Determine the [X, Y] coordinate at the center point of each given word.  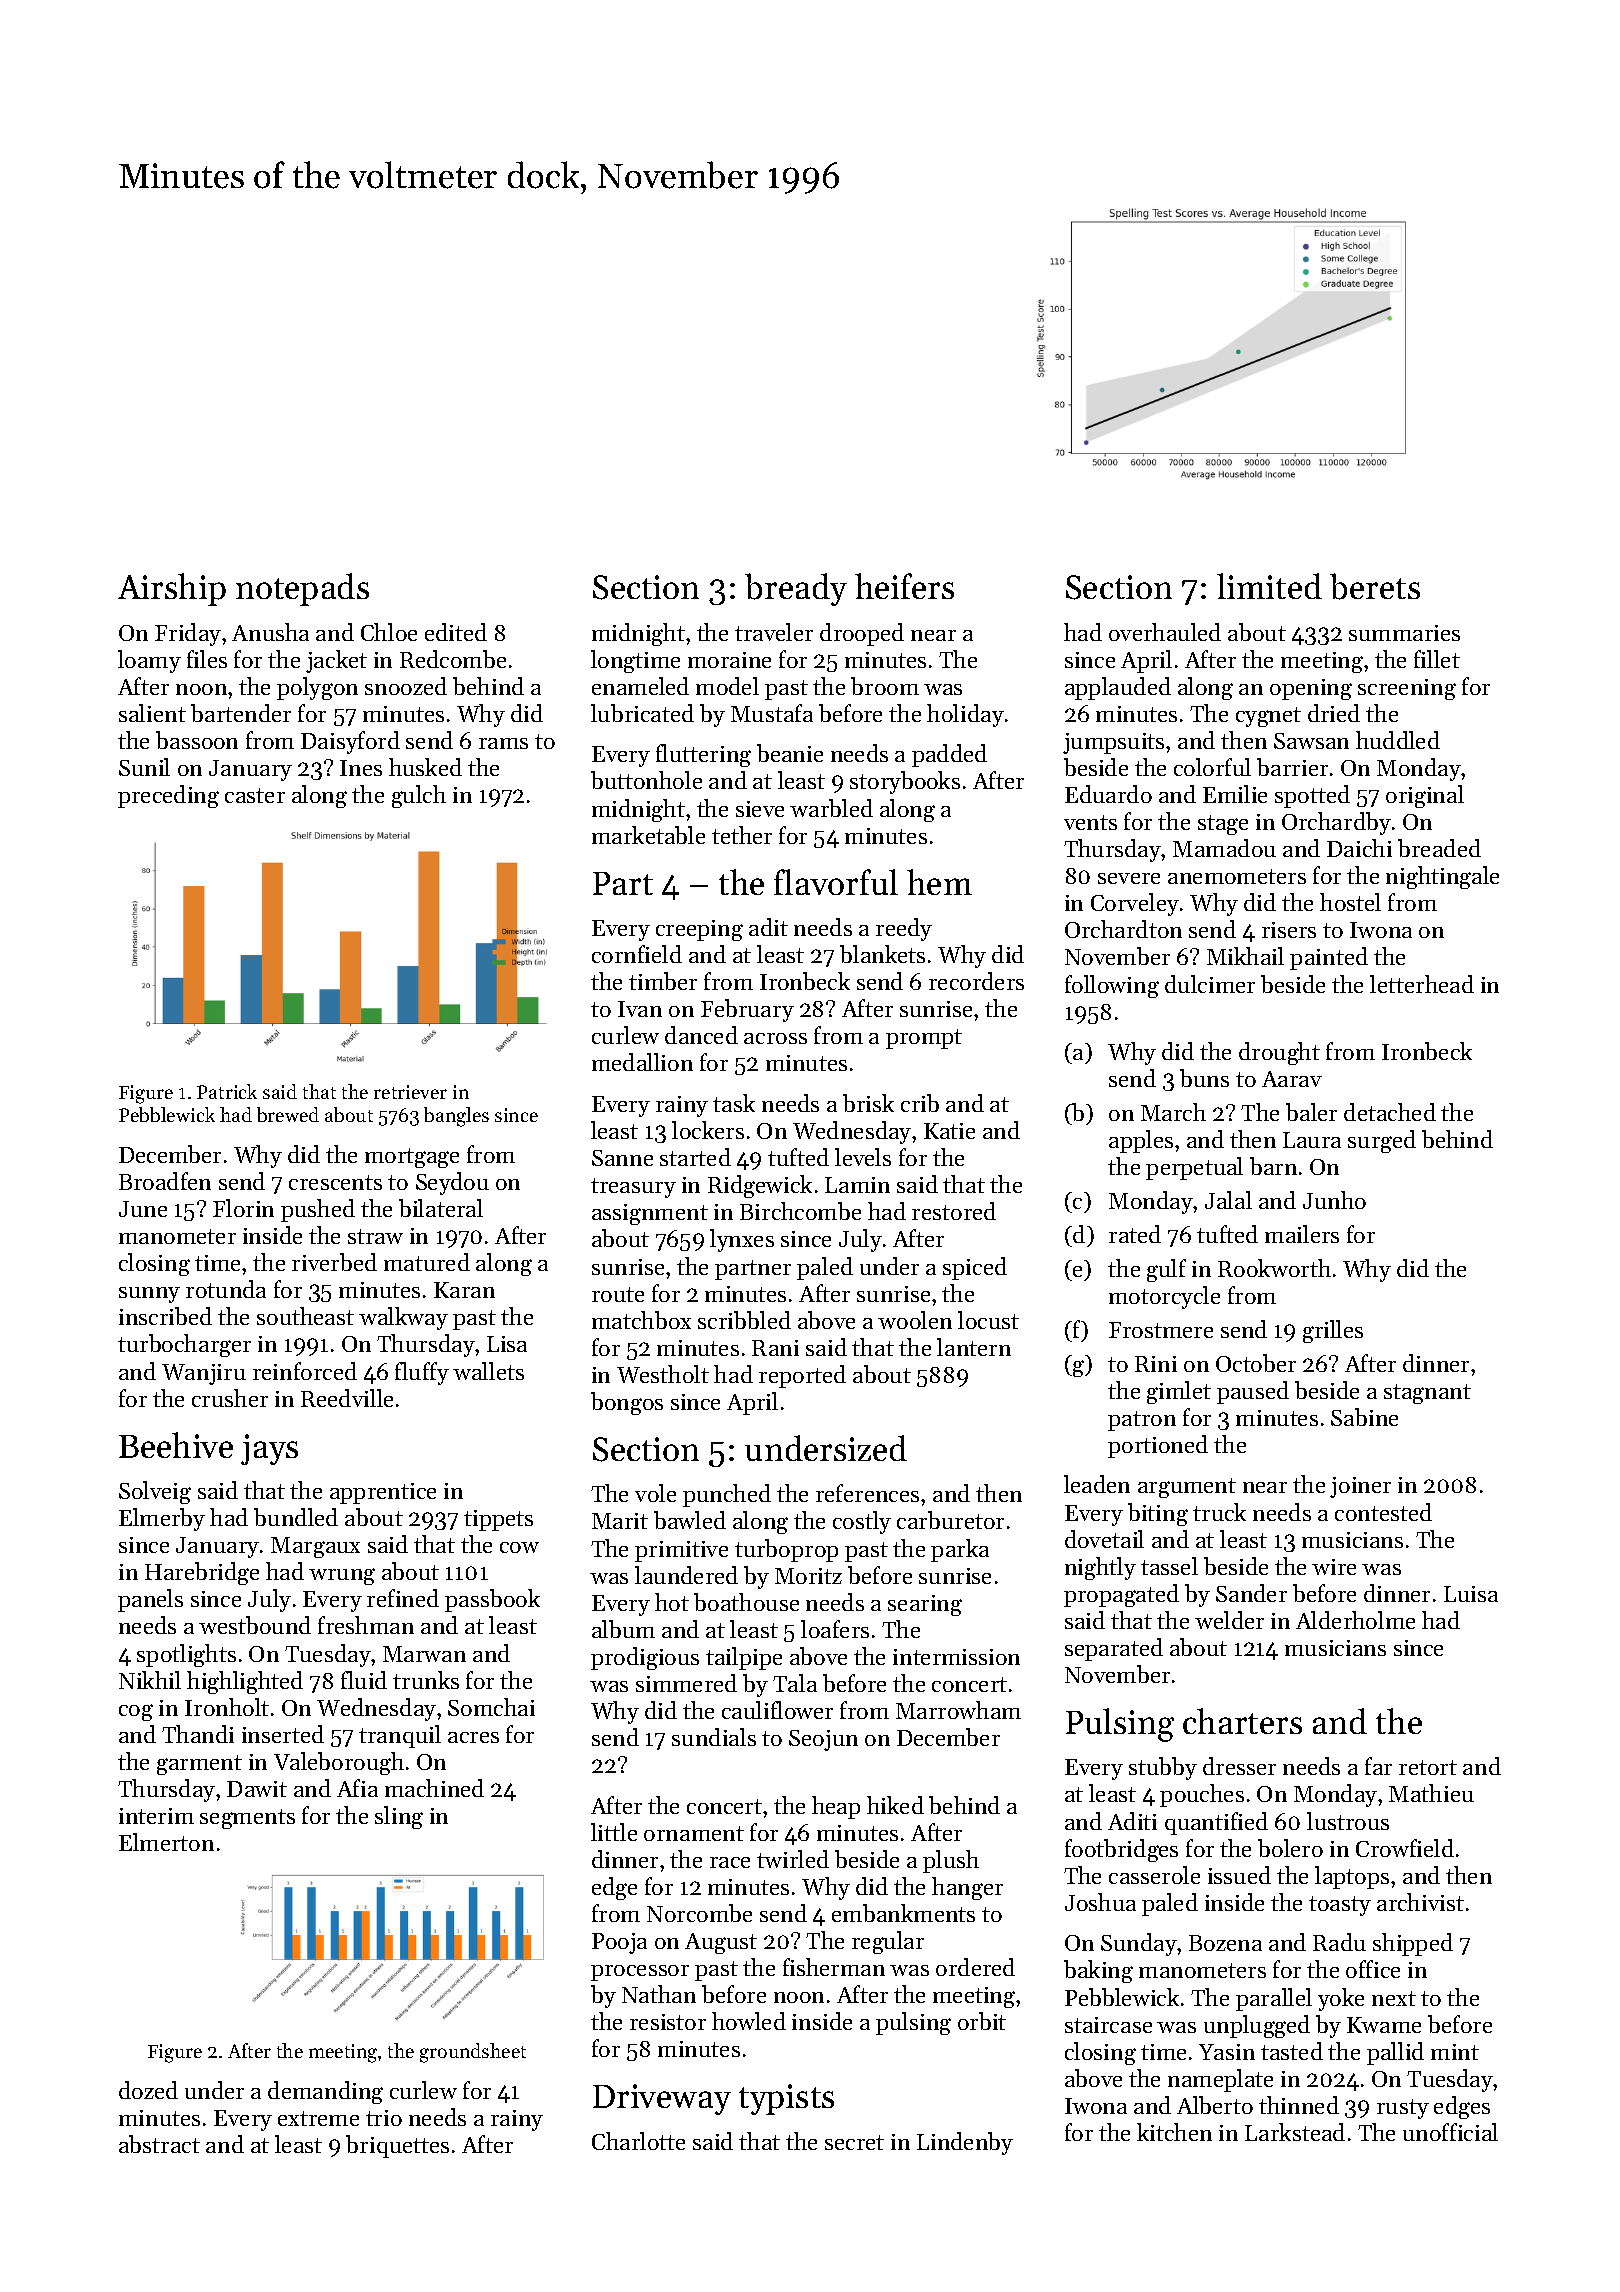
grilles [1333, 1331]
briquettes [397, 2146]
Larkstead [1295, 2132]
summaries [1404, 633]
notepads [302, 589]
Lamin [857, 1185]
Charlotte [638, 2141]
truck [1219, 1512]
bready [796, 589]
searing [925, 1605]
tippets [498, 1520]
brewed [288, 1114]
